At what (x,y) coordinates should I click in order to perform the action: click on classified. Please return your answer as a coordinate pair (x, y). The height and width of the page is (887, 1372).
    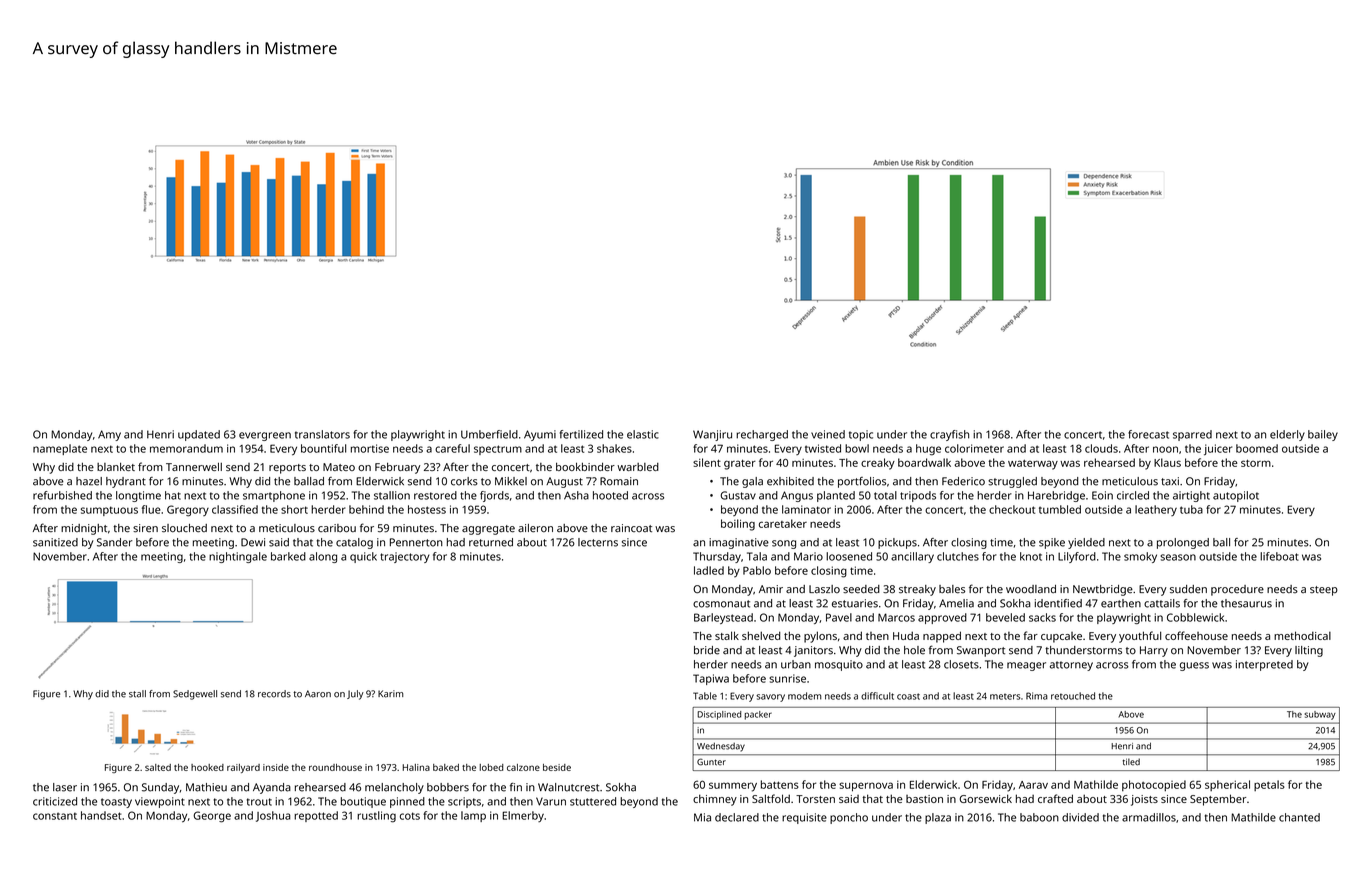
    Looking at the image, I should click on (235, 509).
